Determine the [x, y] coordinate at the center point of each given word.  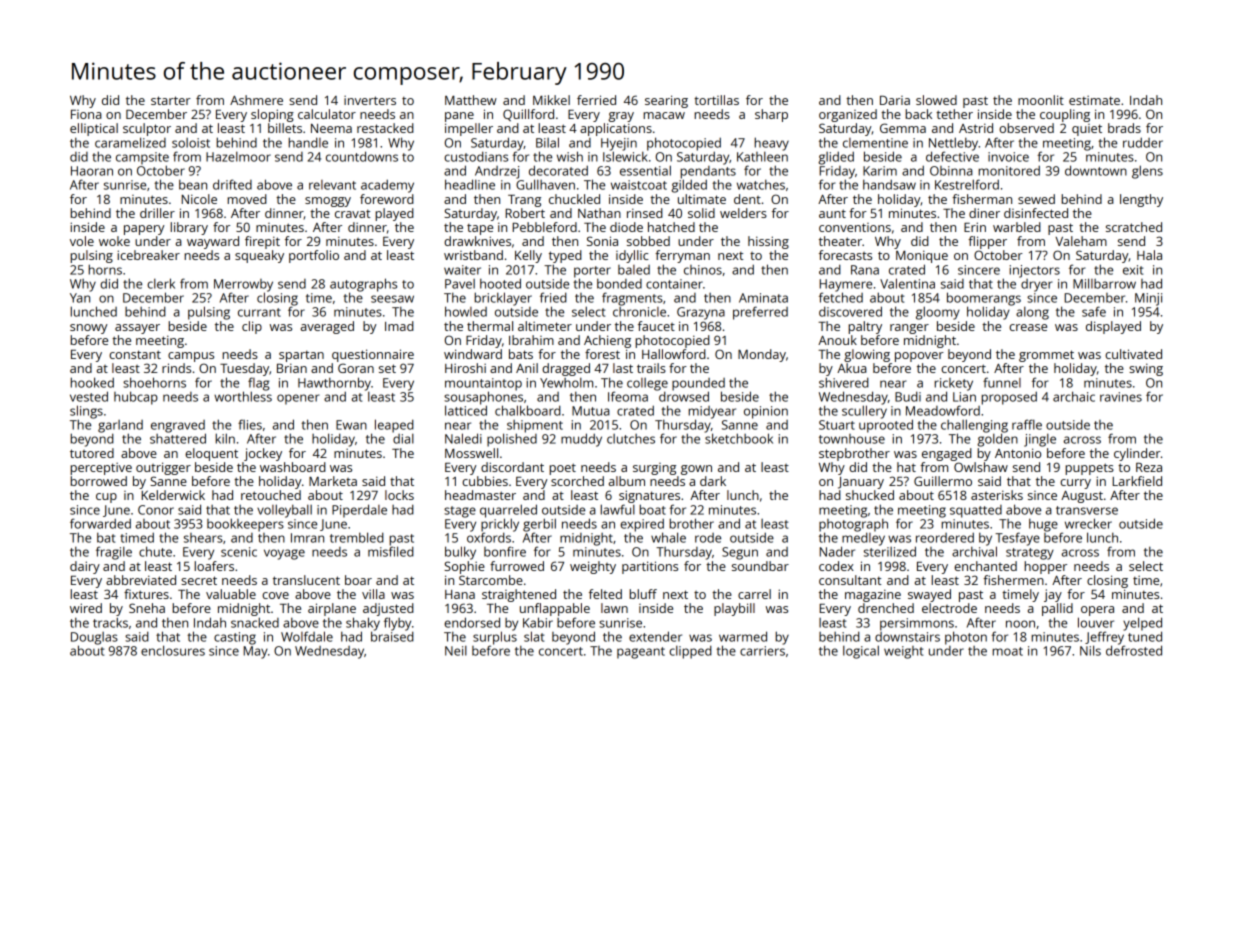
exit [1133, 270]
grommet [1046, 356]
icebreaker [148, 255]
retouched [271, 495]
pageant [641, 653]
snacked [255, 622]
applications [616, 129]
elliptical [94, 129]
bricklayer [503, 299]
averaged [327, 327]
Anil [527, 368]
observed [1026, 128]
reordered [945, 537]
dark [713, 481]
